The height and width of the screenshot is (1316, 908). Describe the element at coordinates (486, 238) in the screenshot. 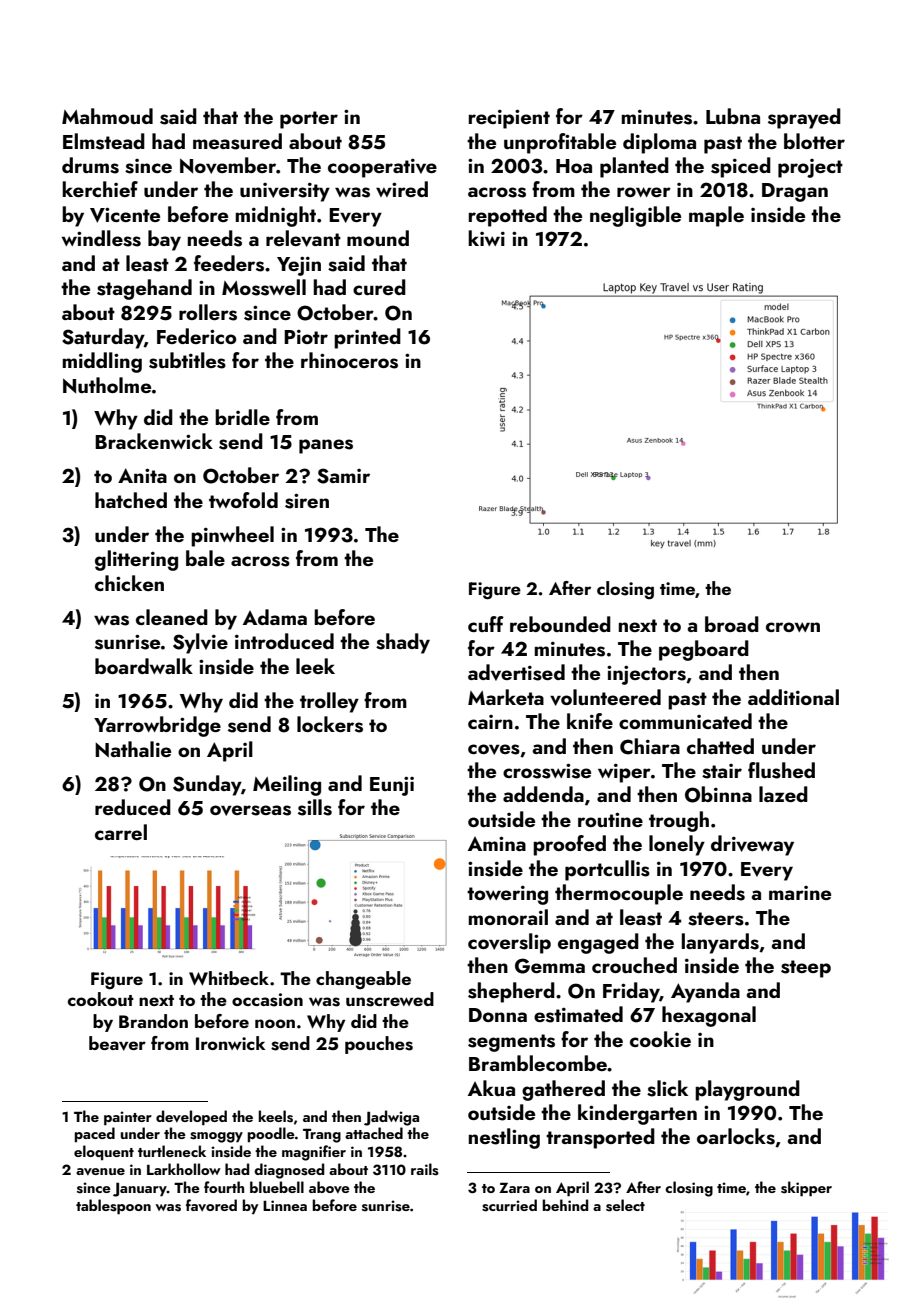

I see `kiwi` at that location.
